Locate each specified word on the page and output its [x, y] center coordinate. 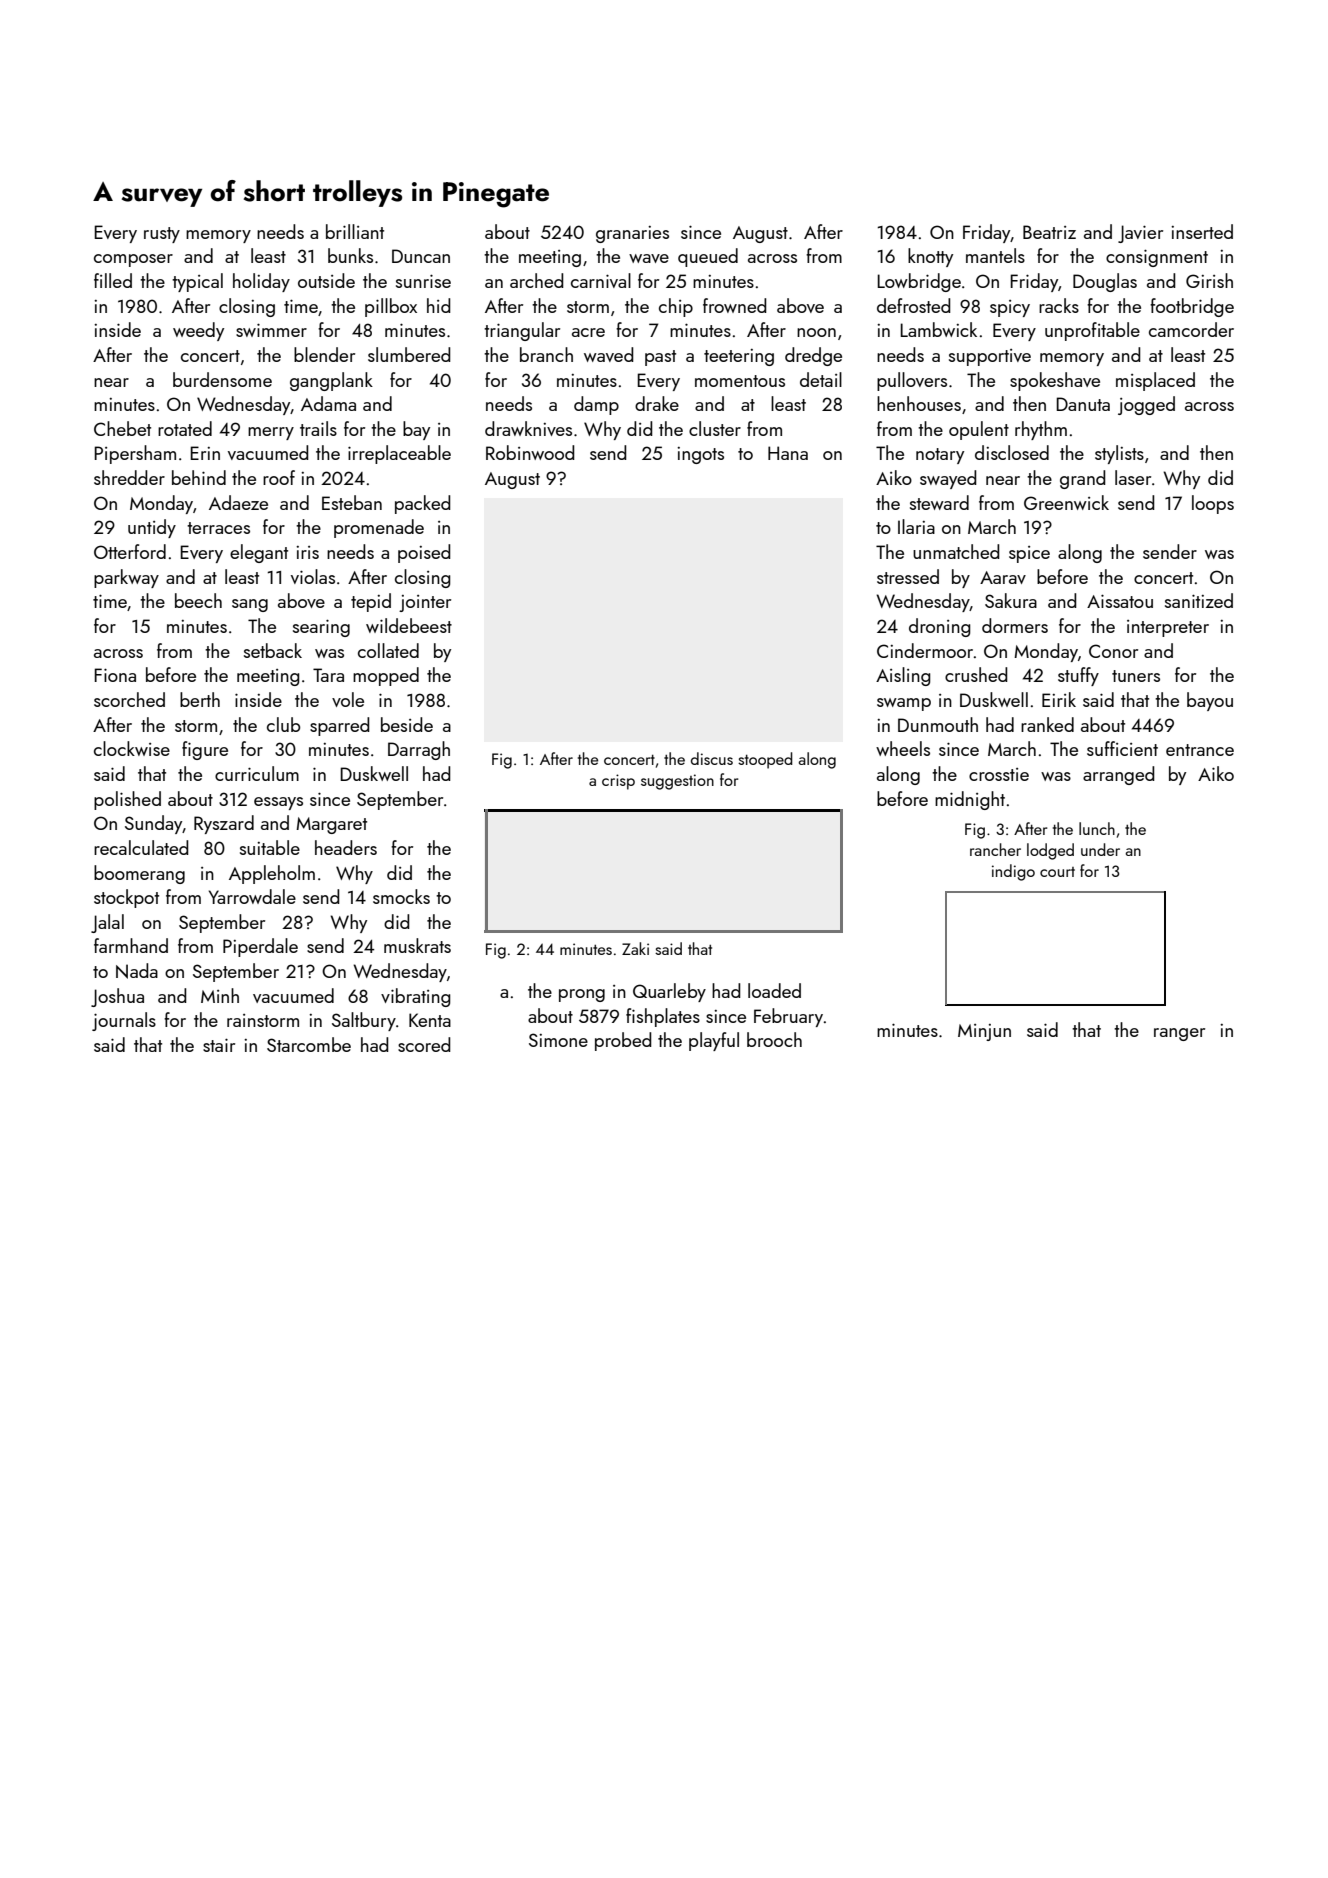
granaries [632, 234]
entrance [1200, 750]
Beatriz [1049, 232]
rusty [162, 235]
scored [424, 1044]
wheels [903, 748]
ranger [1179, 1034]
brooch [774, 1039]
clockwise [132, 748]
